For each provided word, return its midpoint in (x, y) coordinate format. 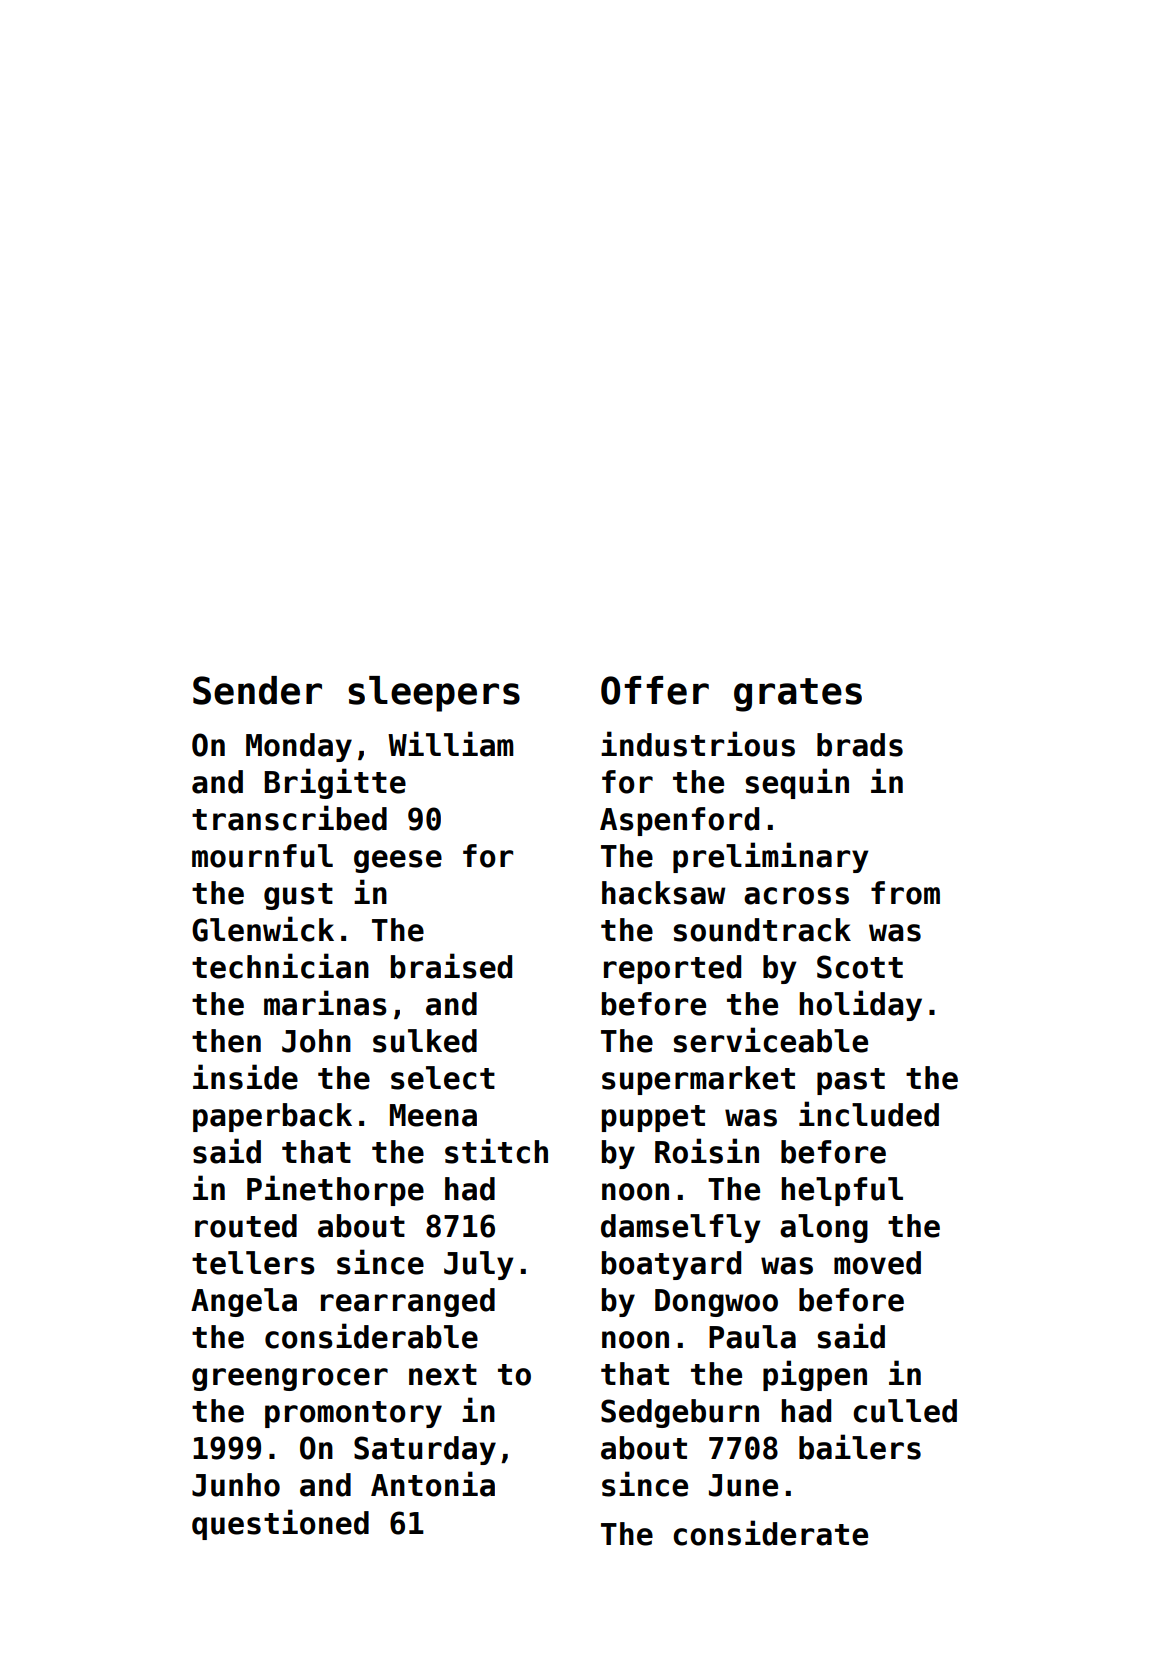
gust (298, 896)
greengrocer (290, 1379)
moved (877, 1263)
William (451, 744)
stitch (496, 1151)
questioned (280, 1524)
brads (860, 745)
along (824, 1228)
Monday (299, 747)
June (743, 1485)
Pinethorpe (335, 1190)
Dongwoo (716, 1303)
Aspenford (679, 821)
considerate (770, 1533)
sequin (797, 783)
